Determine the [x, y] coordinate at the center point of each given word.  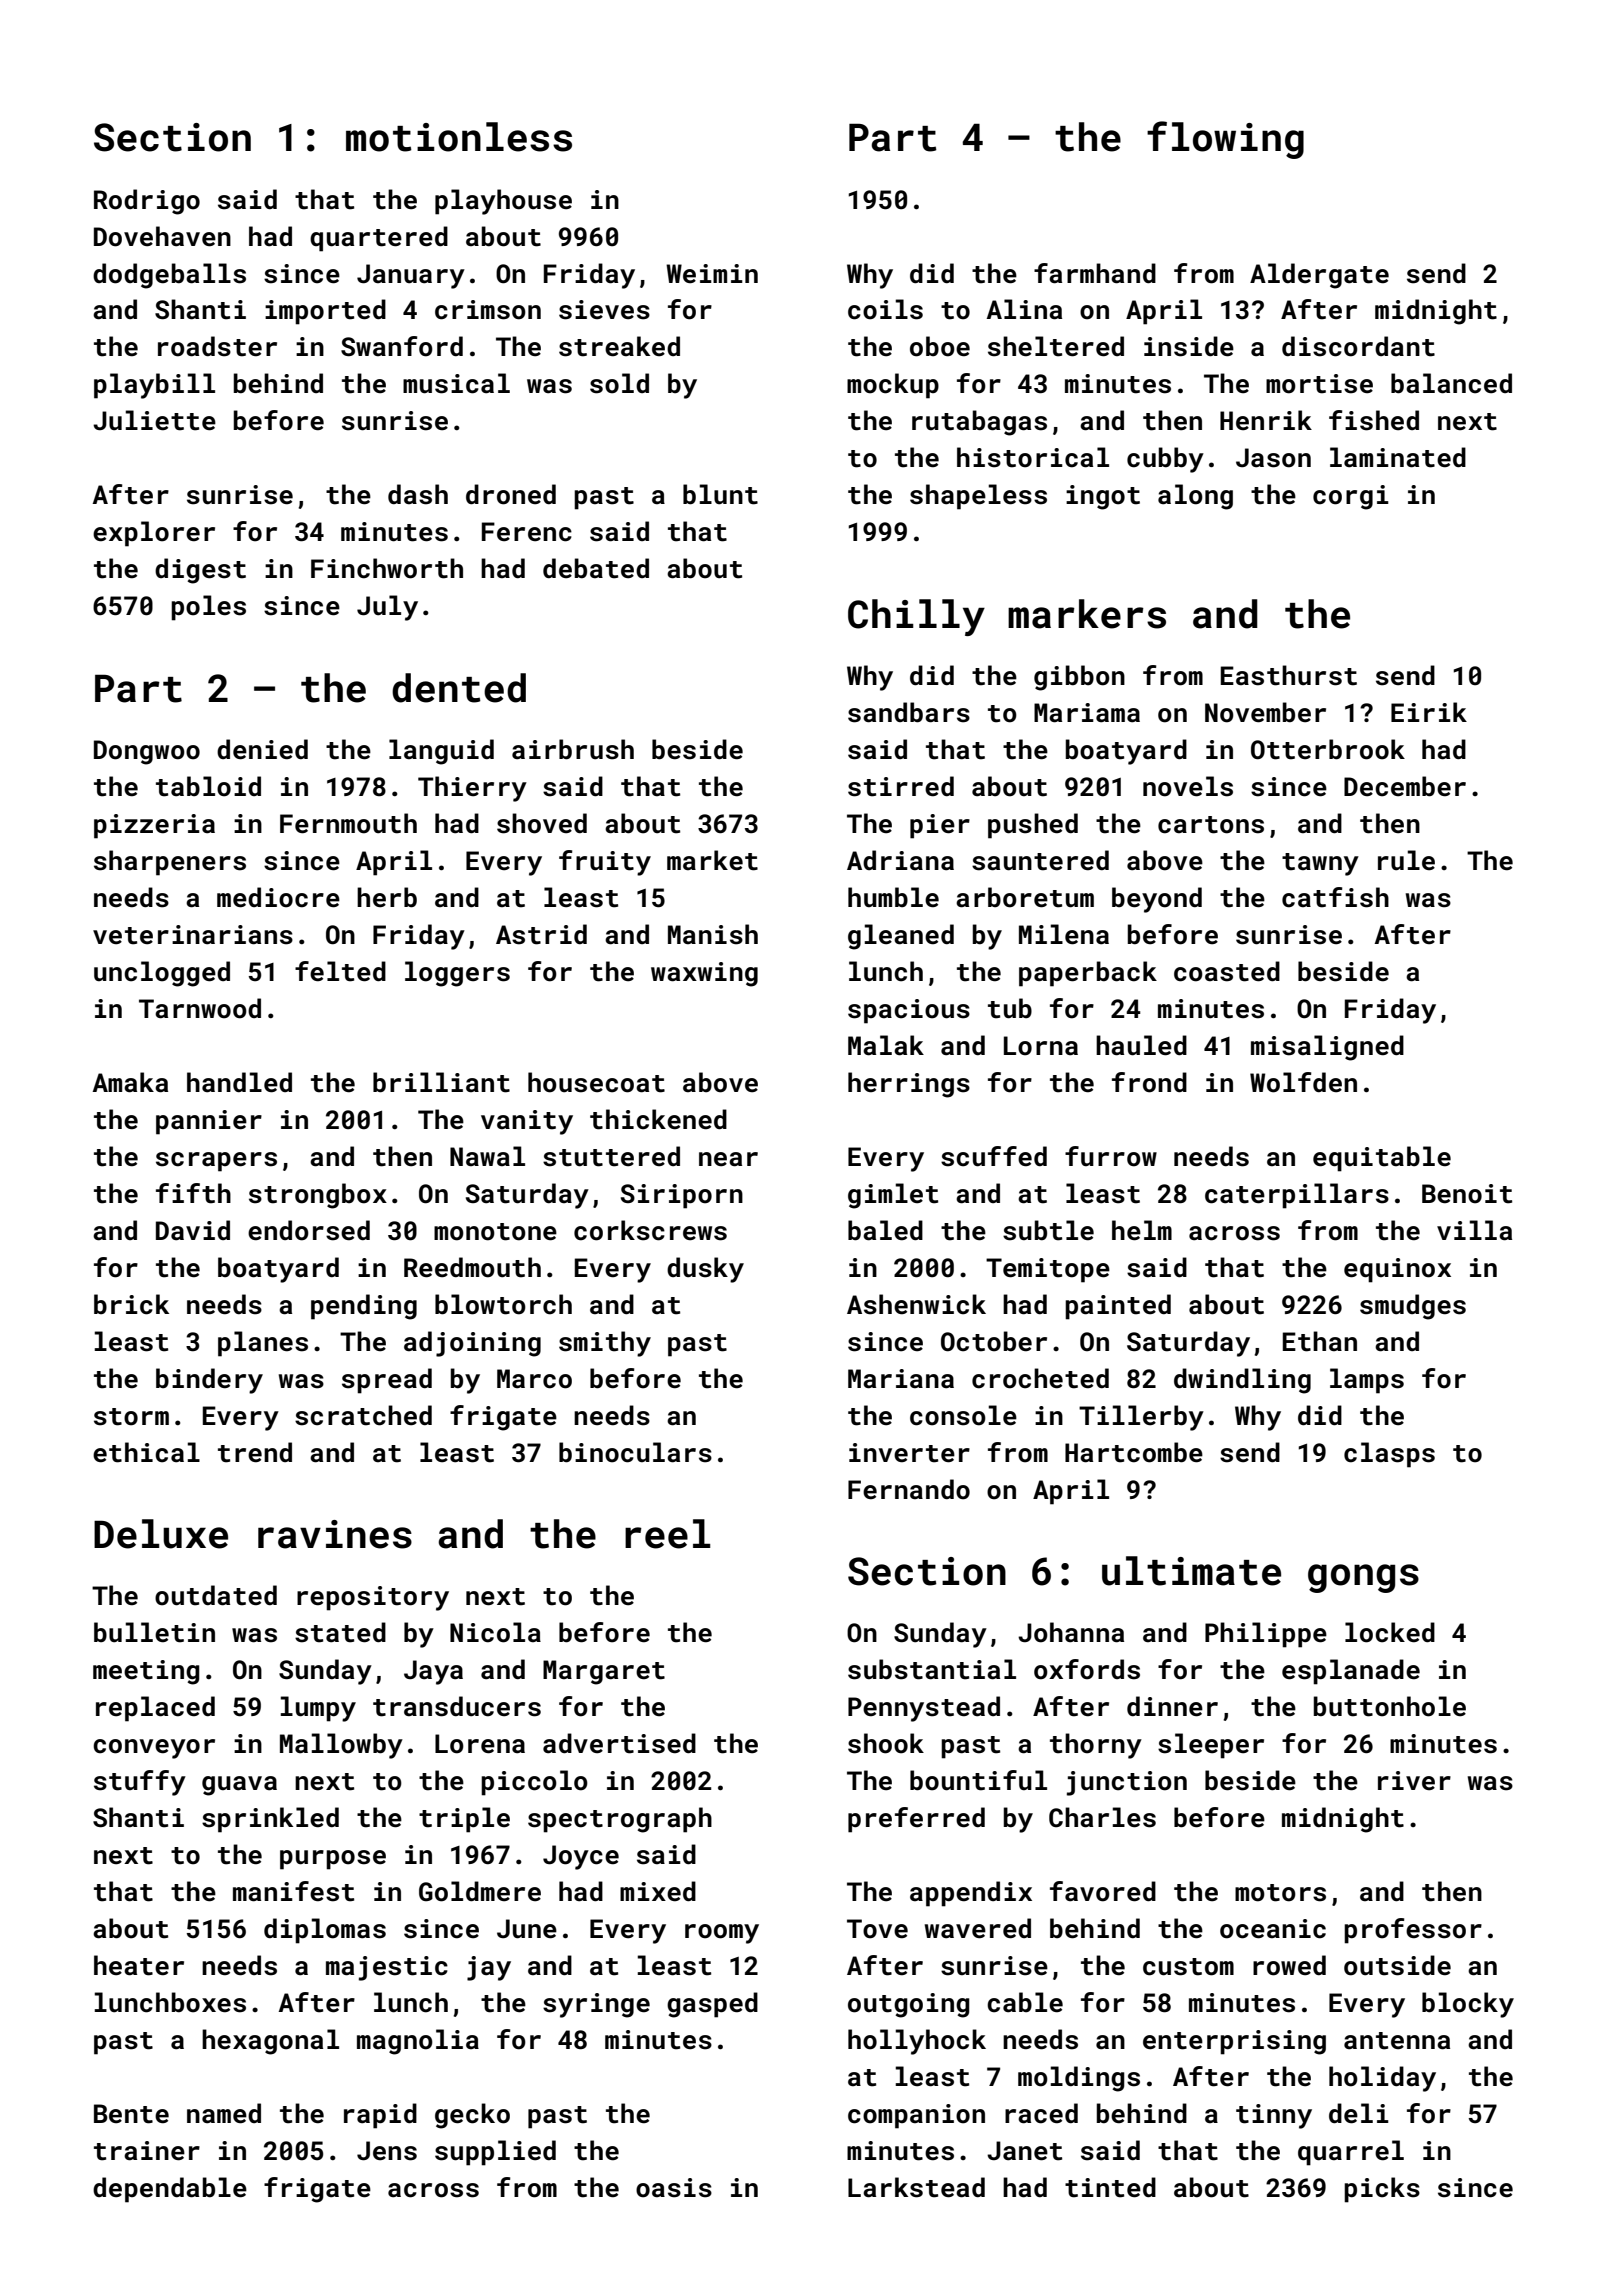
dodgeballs [169, 276]
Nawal [487, 1156]
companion [916, 2116]
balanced [1451, 383]
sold [619, 383]
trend [255, 1452]
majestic [387, 1968]
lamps [1367, 1381]
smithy [605, 1344]
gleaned [901, 937]
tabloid [208, 786]
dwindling [1242, 1381]
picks [1382, 2190]
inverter [909, 1453]
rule [1406, 860]
